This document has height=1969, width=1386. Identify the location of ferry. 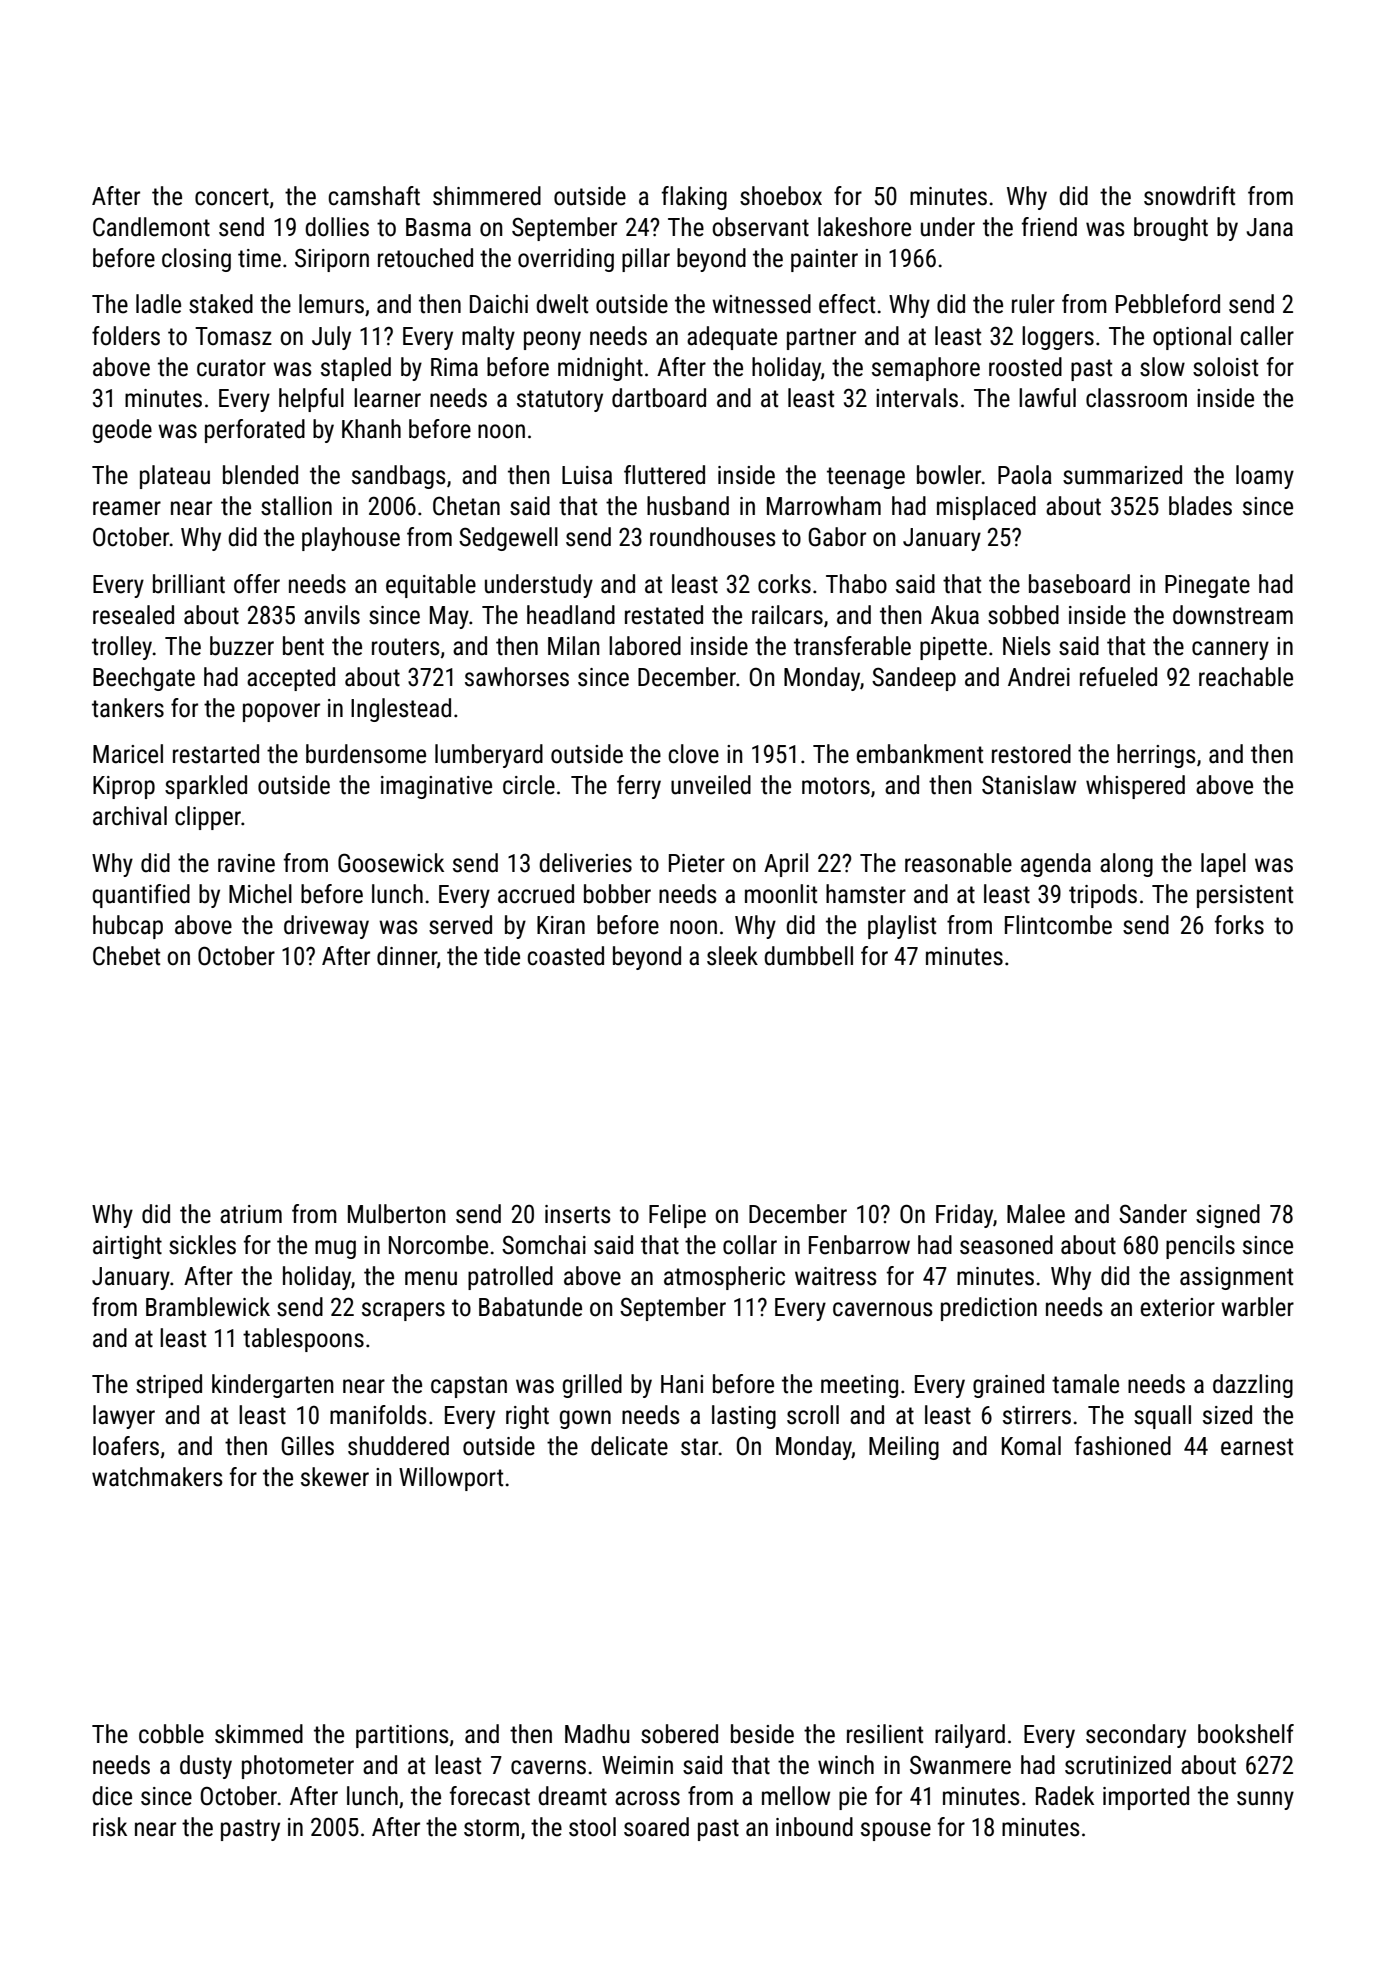
(639, 787).
